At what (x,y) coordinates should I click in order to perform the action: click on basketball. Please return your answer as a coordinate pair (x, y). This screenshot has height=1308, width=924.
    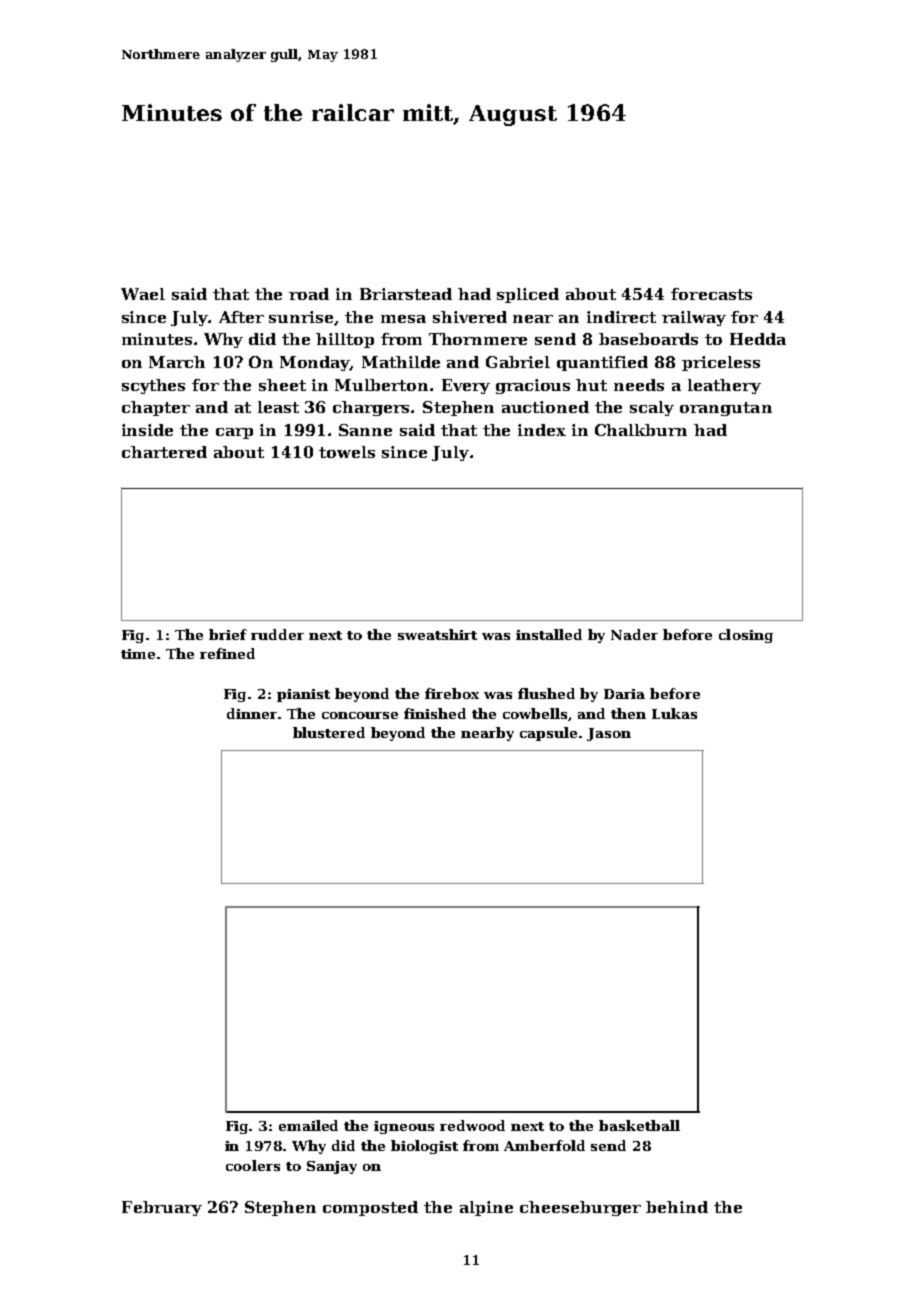
    Looking at the image, I should click on (639, 1125).
